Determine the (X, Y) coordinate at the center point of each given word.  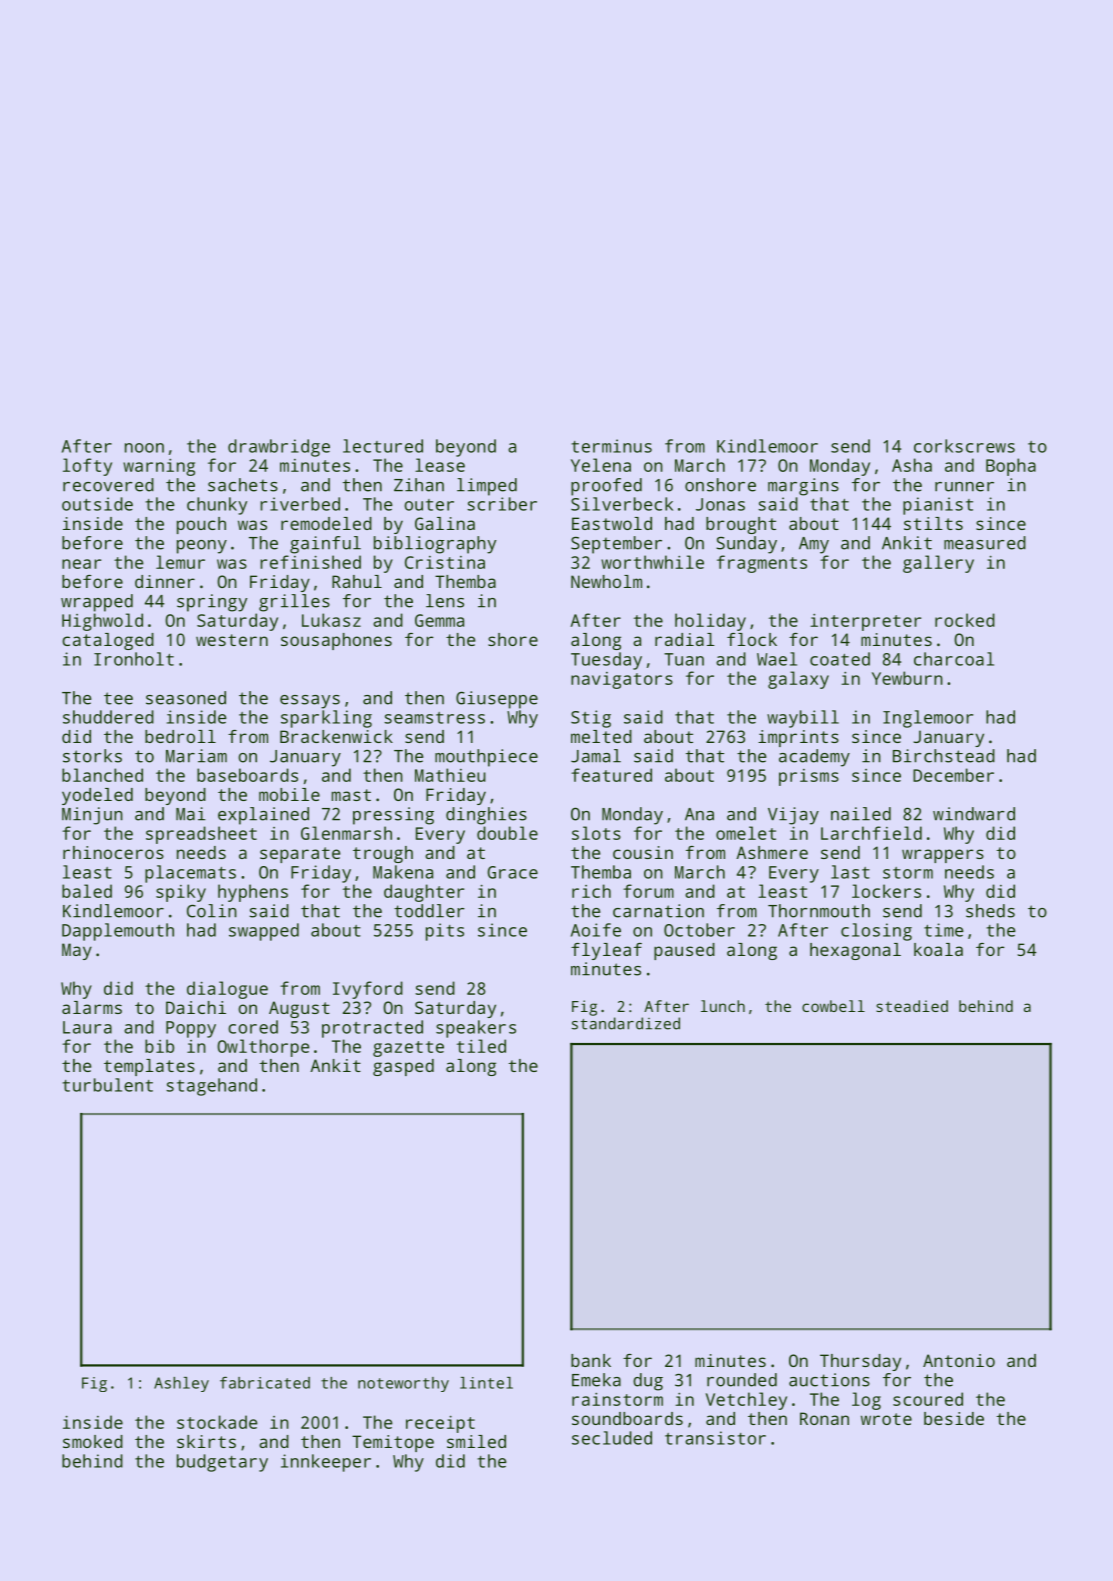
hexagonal (855, 951)
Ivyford (368, 990)
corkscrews (964, 446)
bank (591, 1360)
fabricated (265, 1382)
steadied (912, 1006)
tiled (481, 1046)
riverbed (300, 504)
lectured (383, 446)
